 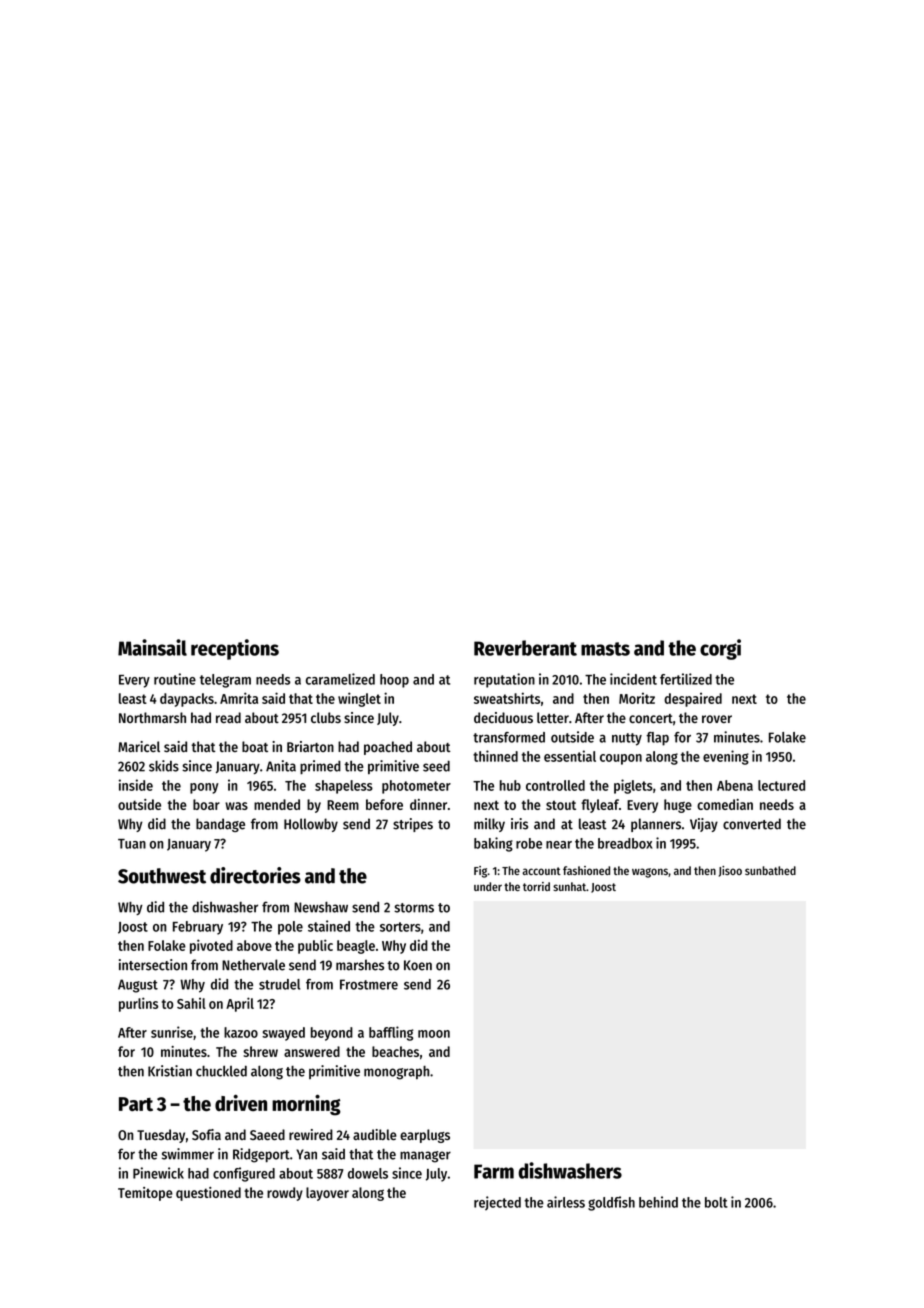 I want to click on sweatshirts, so click(x=507, y=698).
